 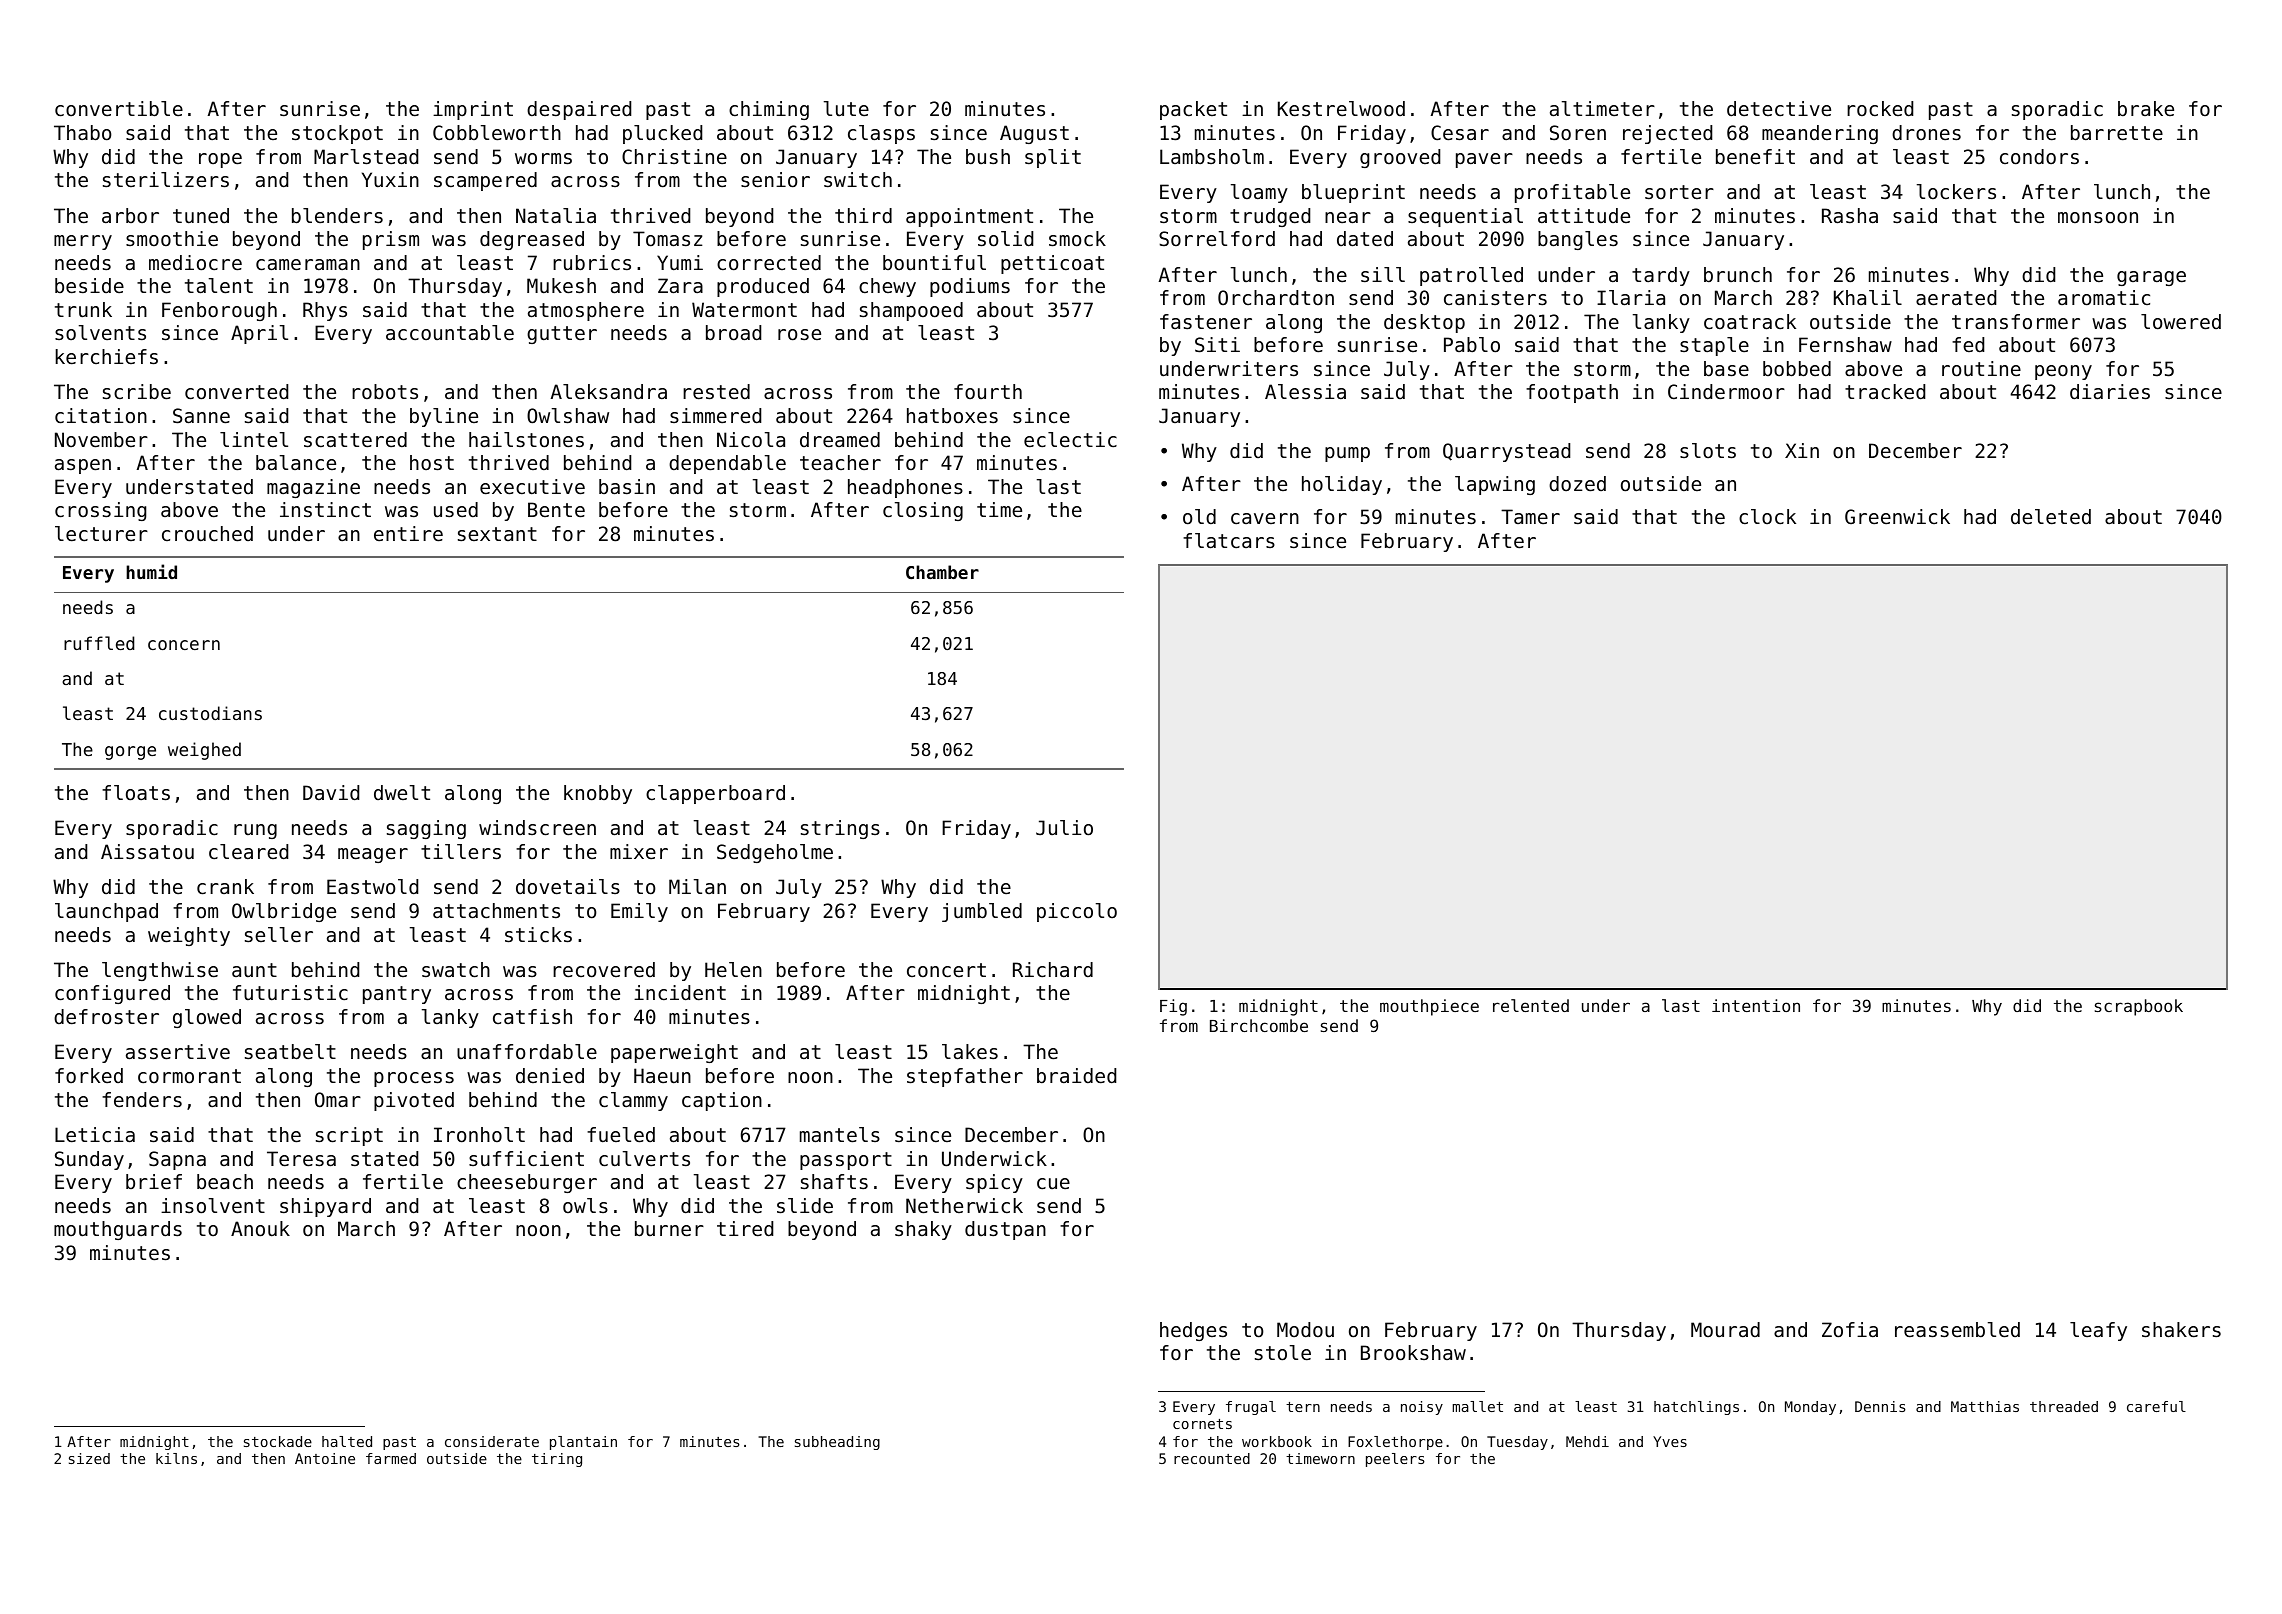 I want to click on slots, so click(x=1708, y=451).
